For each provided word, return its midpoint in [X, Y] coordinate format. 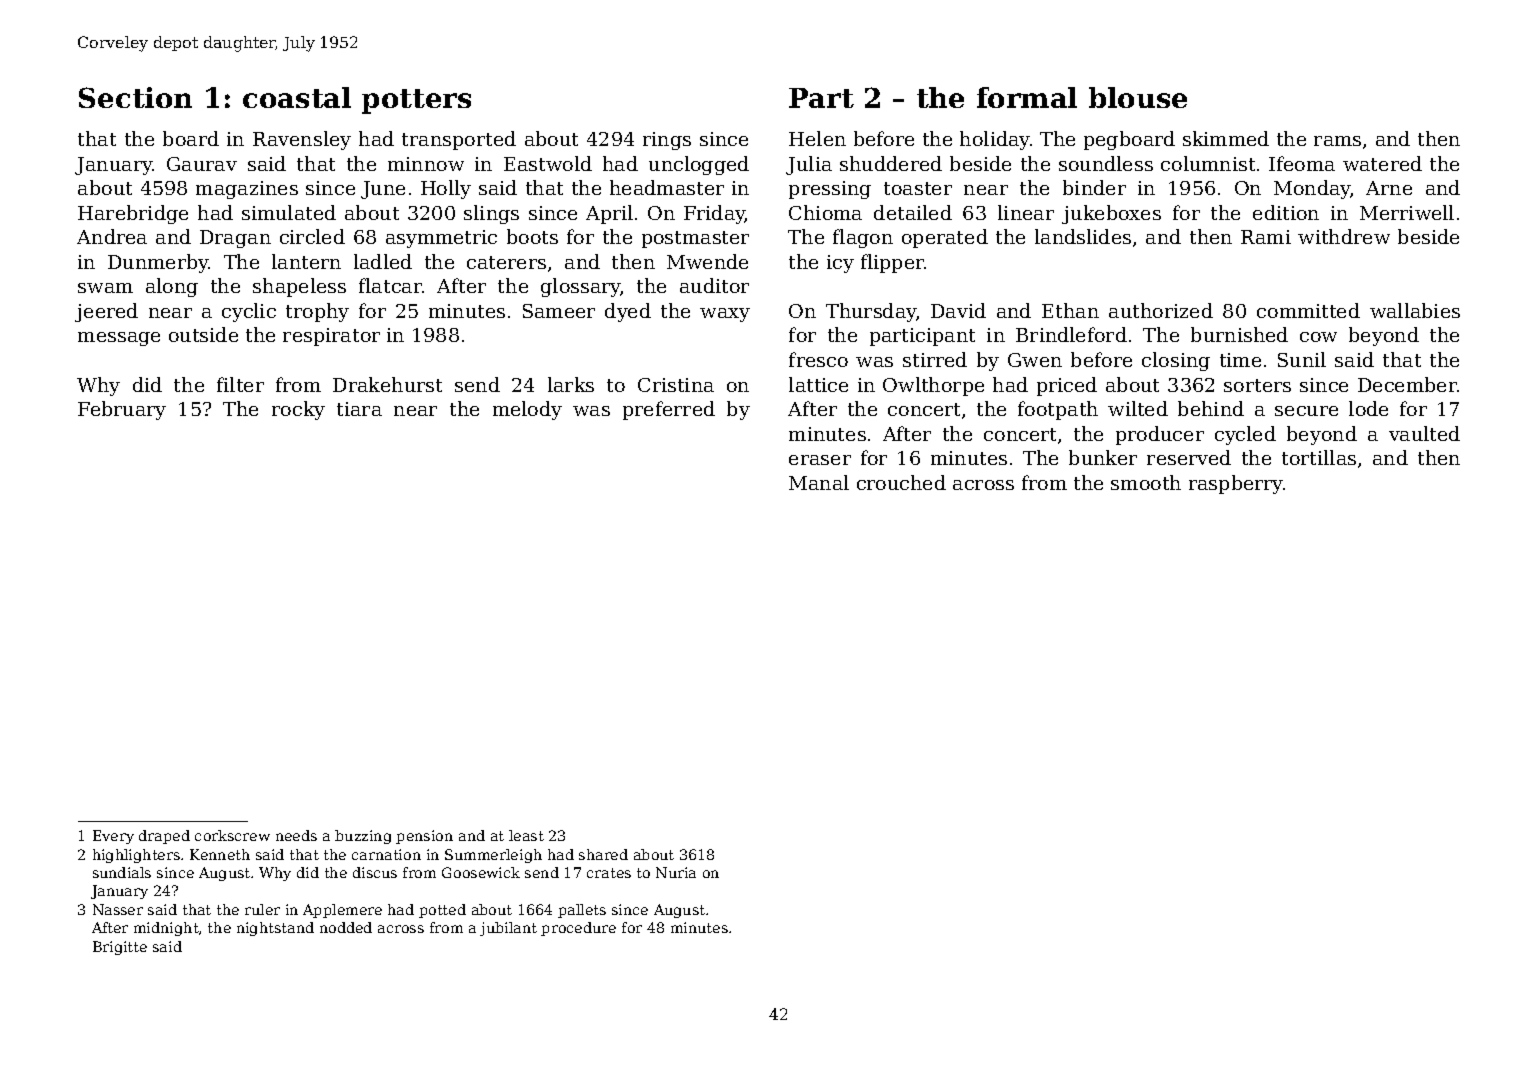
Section [135, 97]
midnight [166, 929]
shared [603, 854]
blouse [1138, 97]
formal [1027, 97]
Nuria [676, 872]
